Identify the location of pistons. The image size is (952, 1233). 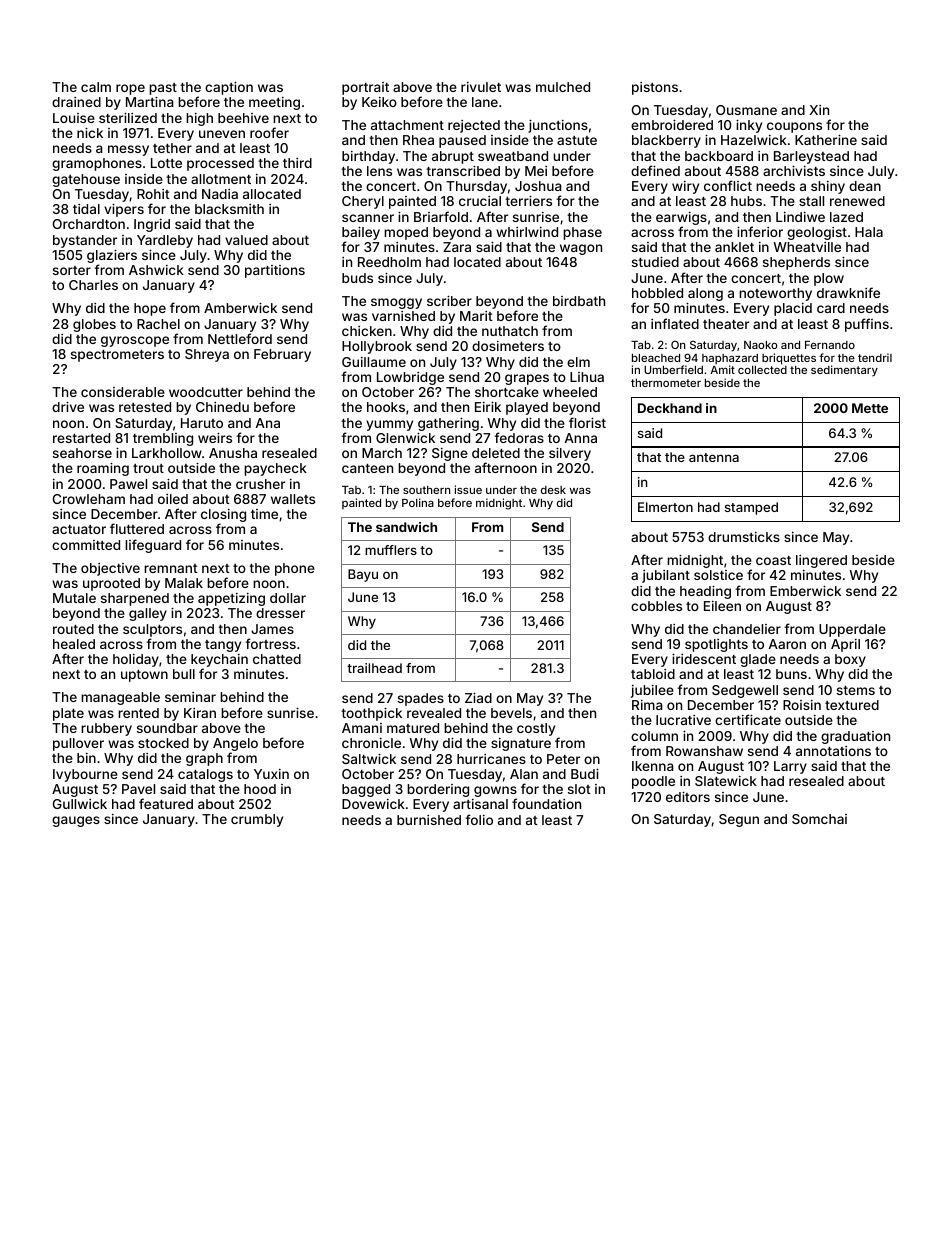
(655, 88).
